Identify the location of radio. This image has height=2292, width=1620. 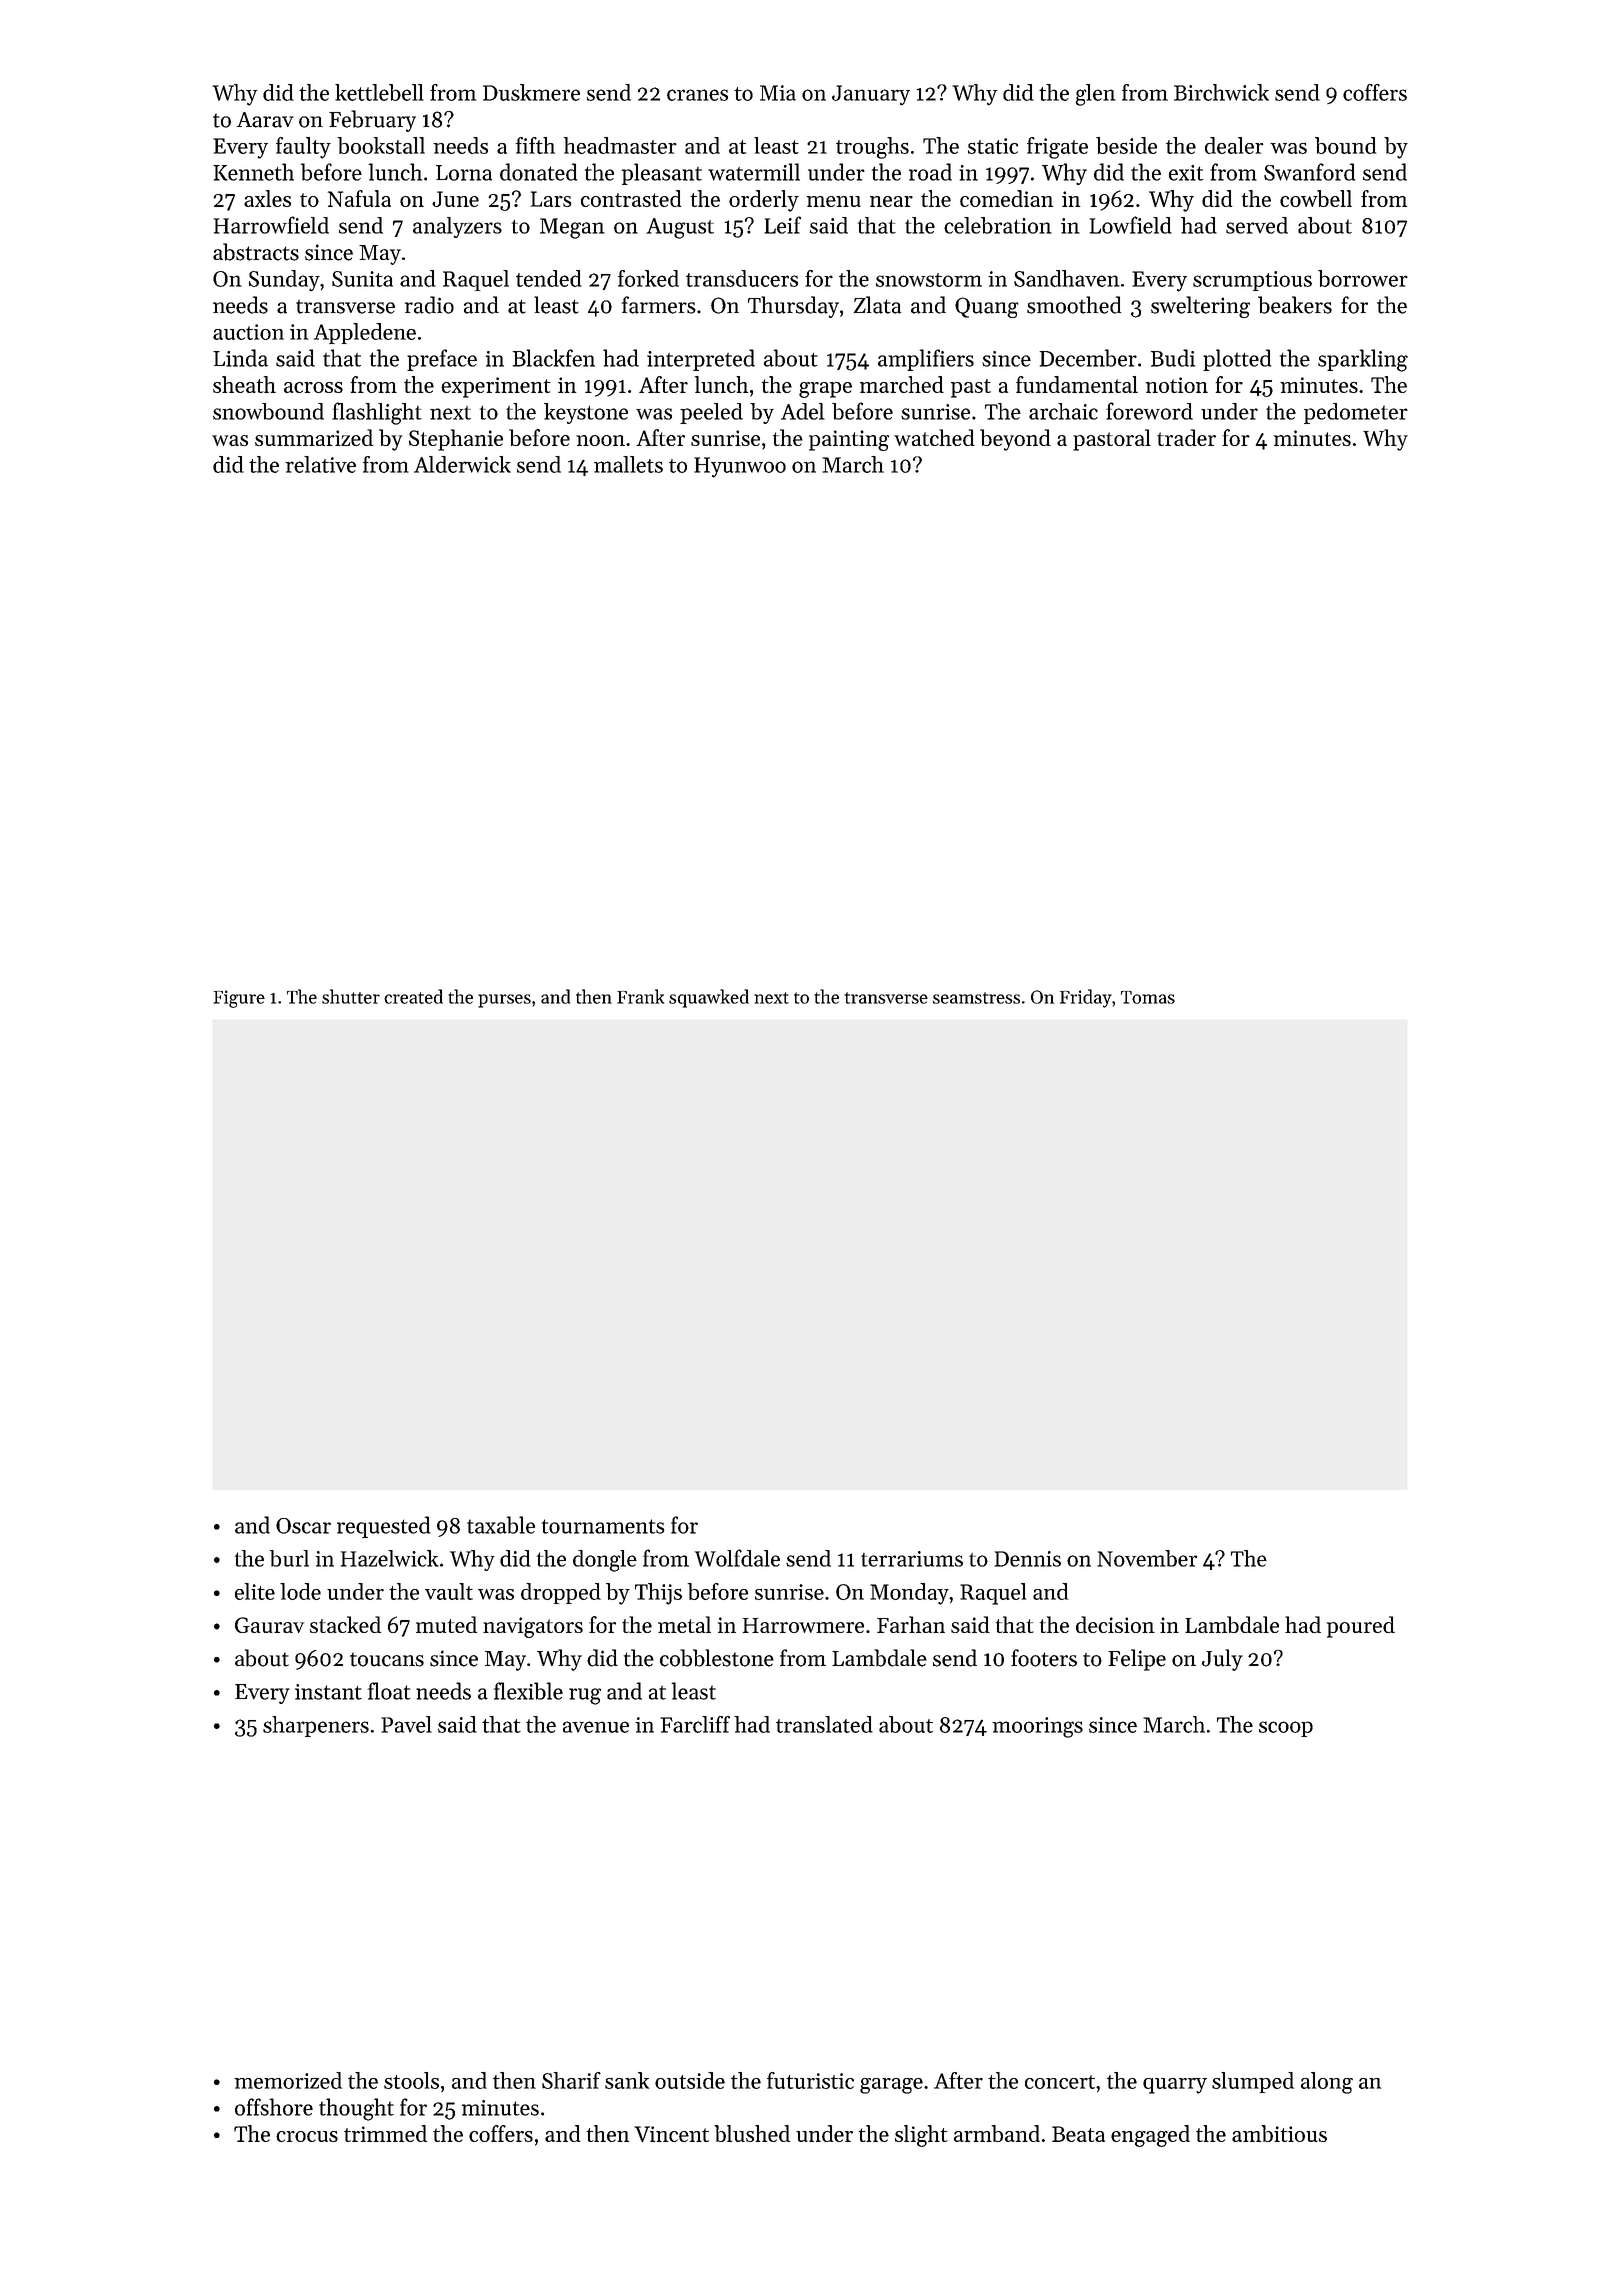
(429, 305).
